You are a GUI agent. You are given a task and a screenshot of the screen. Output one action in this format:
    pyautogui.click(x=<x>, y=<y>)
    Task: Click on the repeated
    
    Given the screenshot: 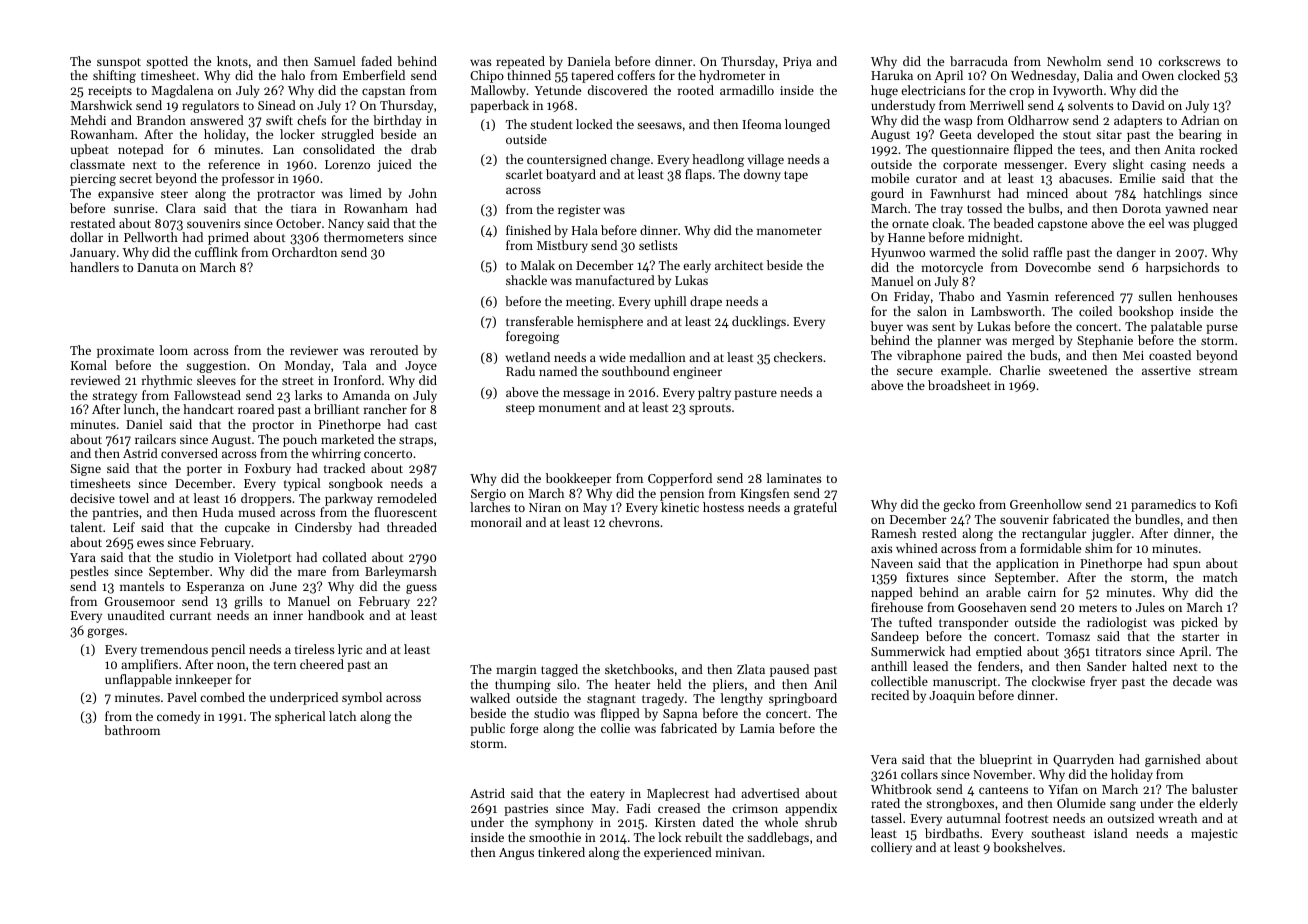 What is the action you would take?
    pyautogui.click(x=520, y=62)
